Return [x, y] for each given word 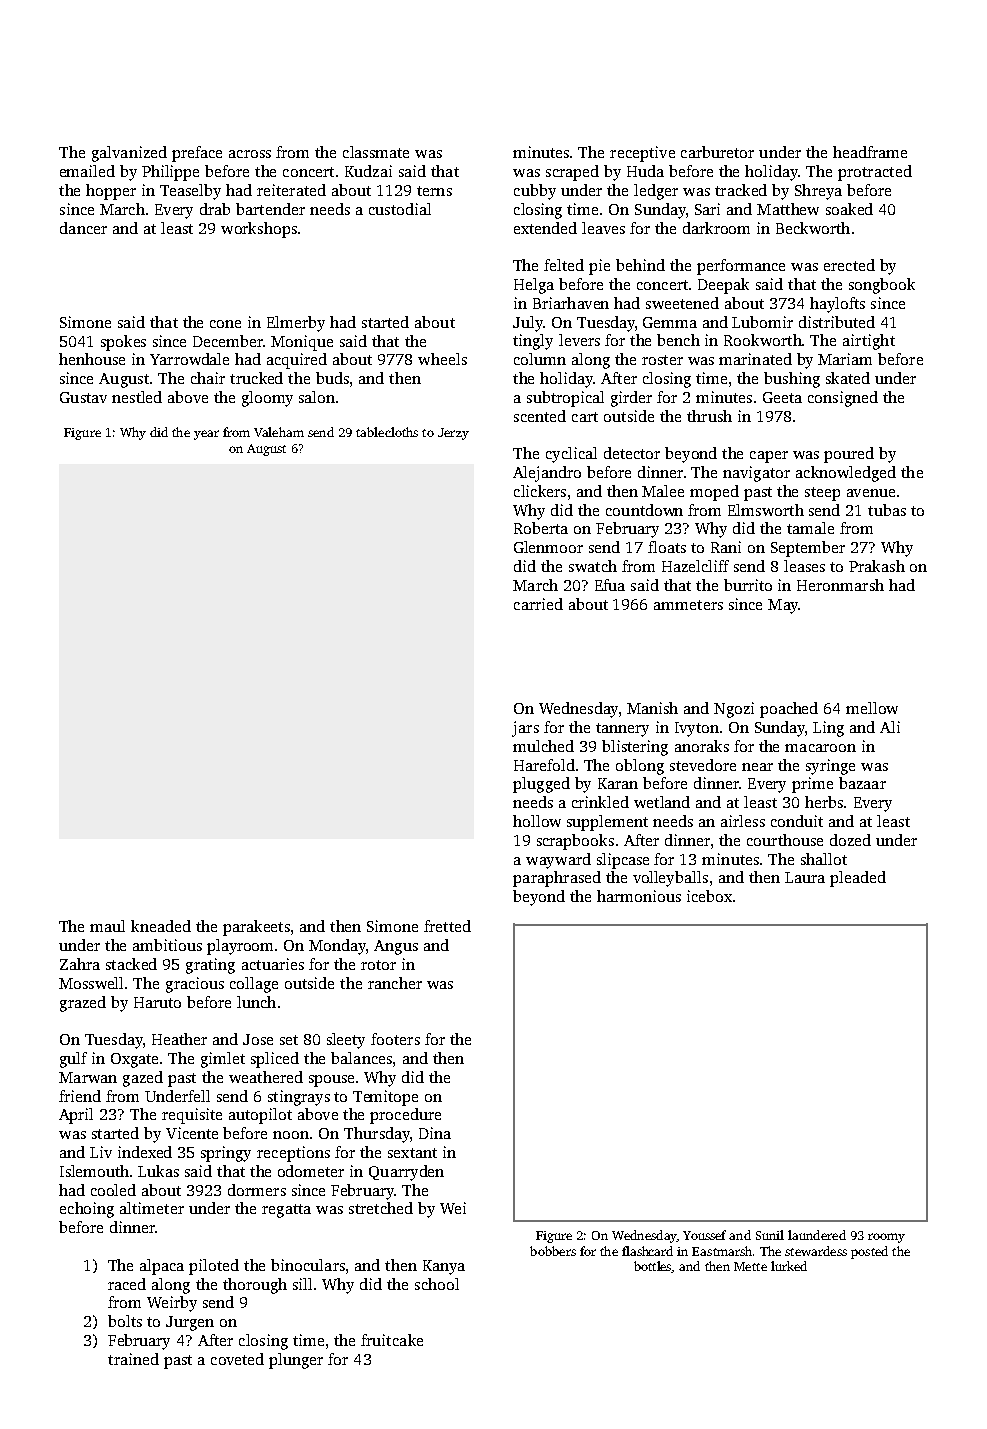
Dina [435, 1133]
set [289, 1040]
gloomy [267, 399]
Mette [750, 1266]
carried [538, 604]
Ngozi [734, 710]
